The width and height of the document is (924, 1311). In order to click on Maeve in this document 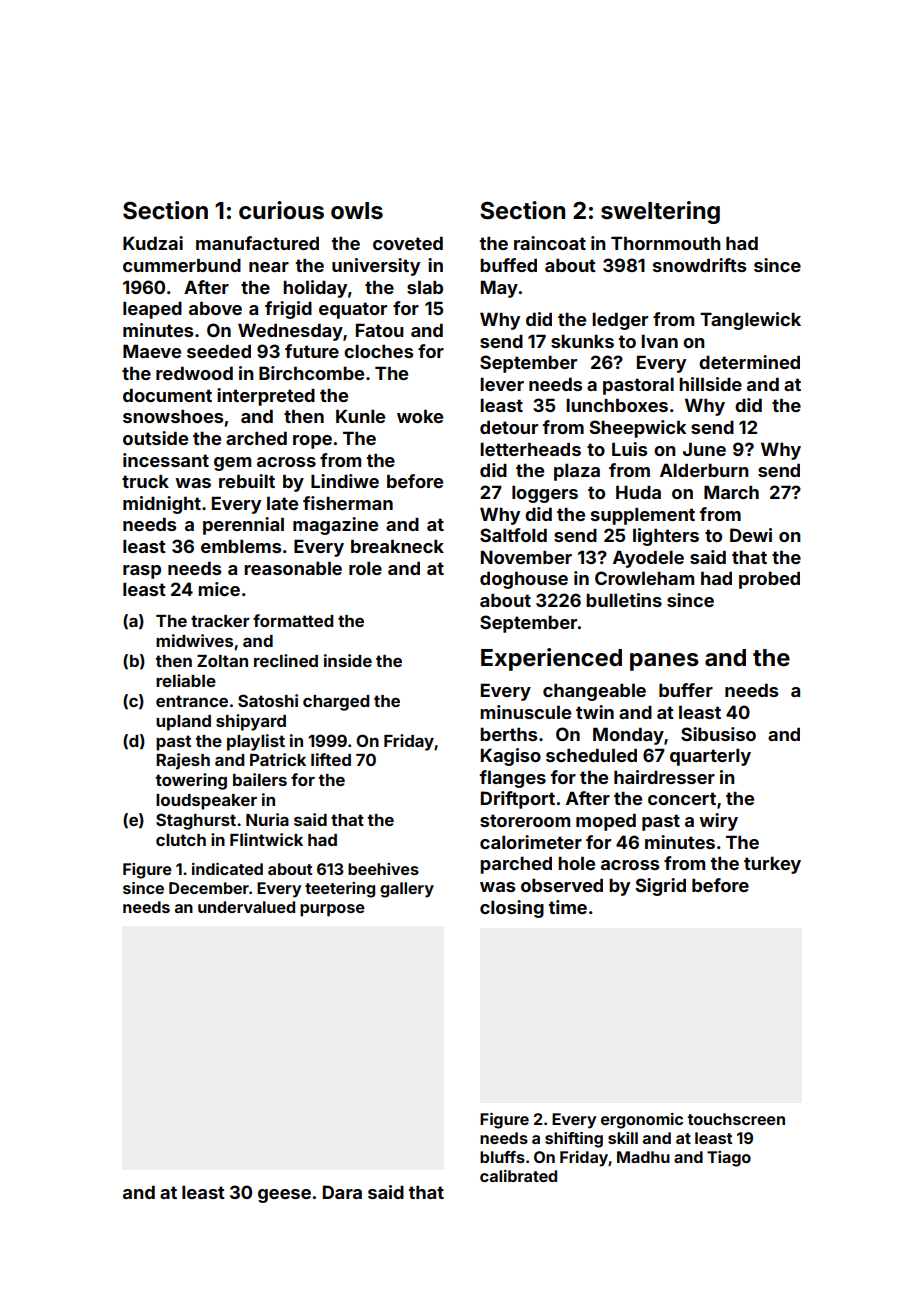, I will do `click(152, 351)`.
